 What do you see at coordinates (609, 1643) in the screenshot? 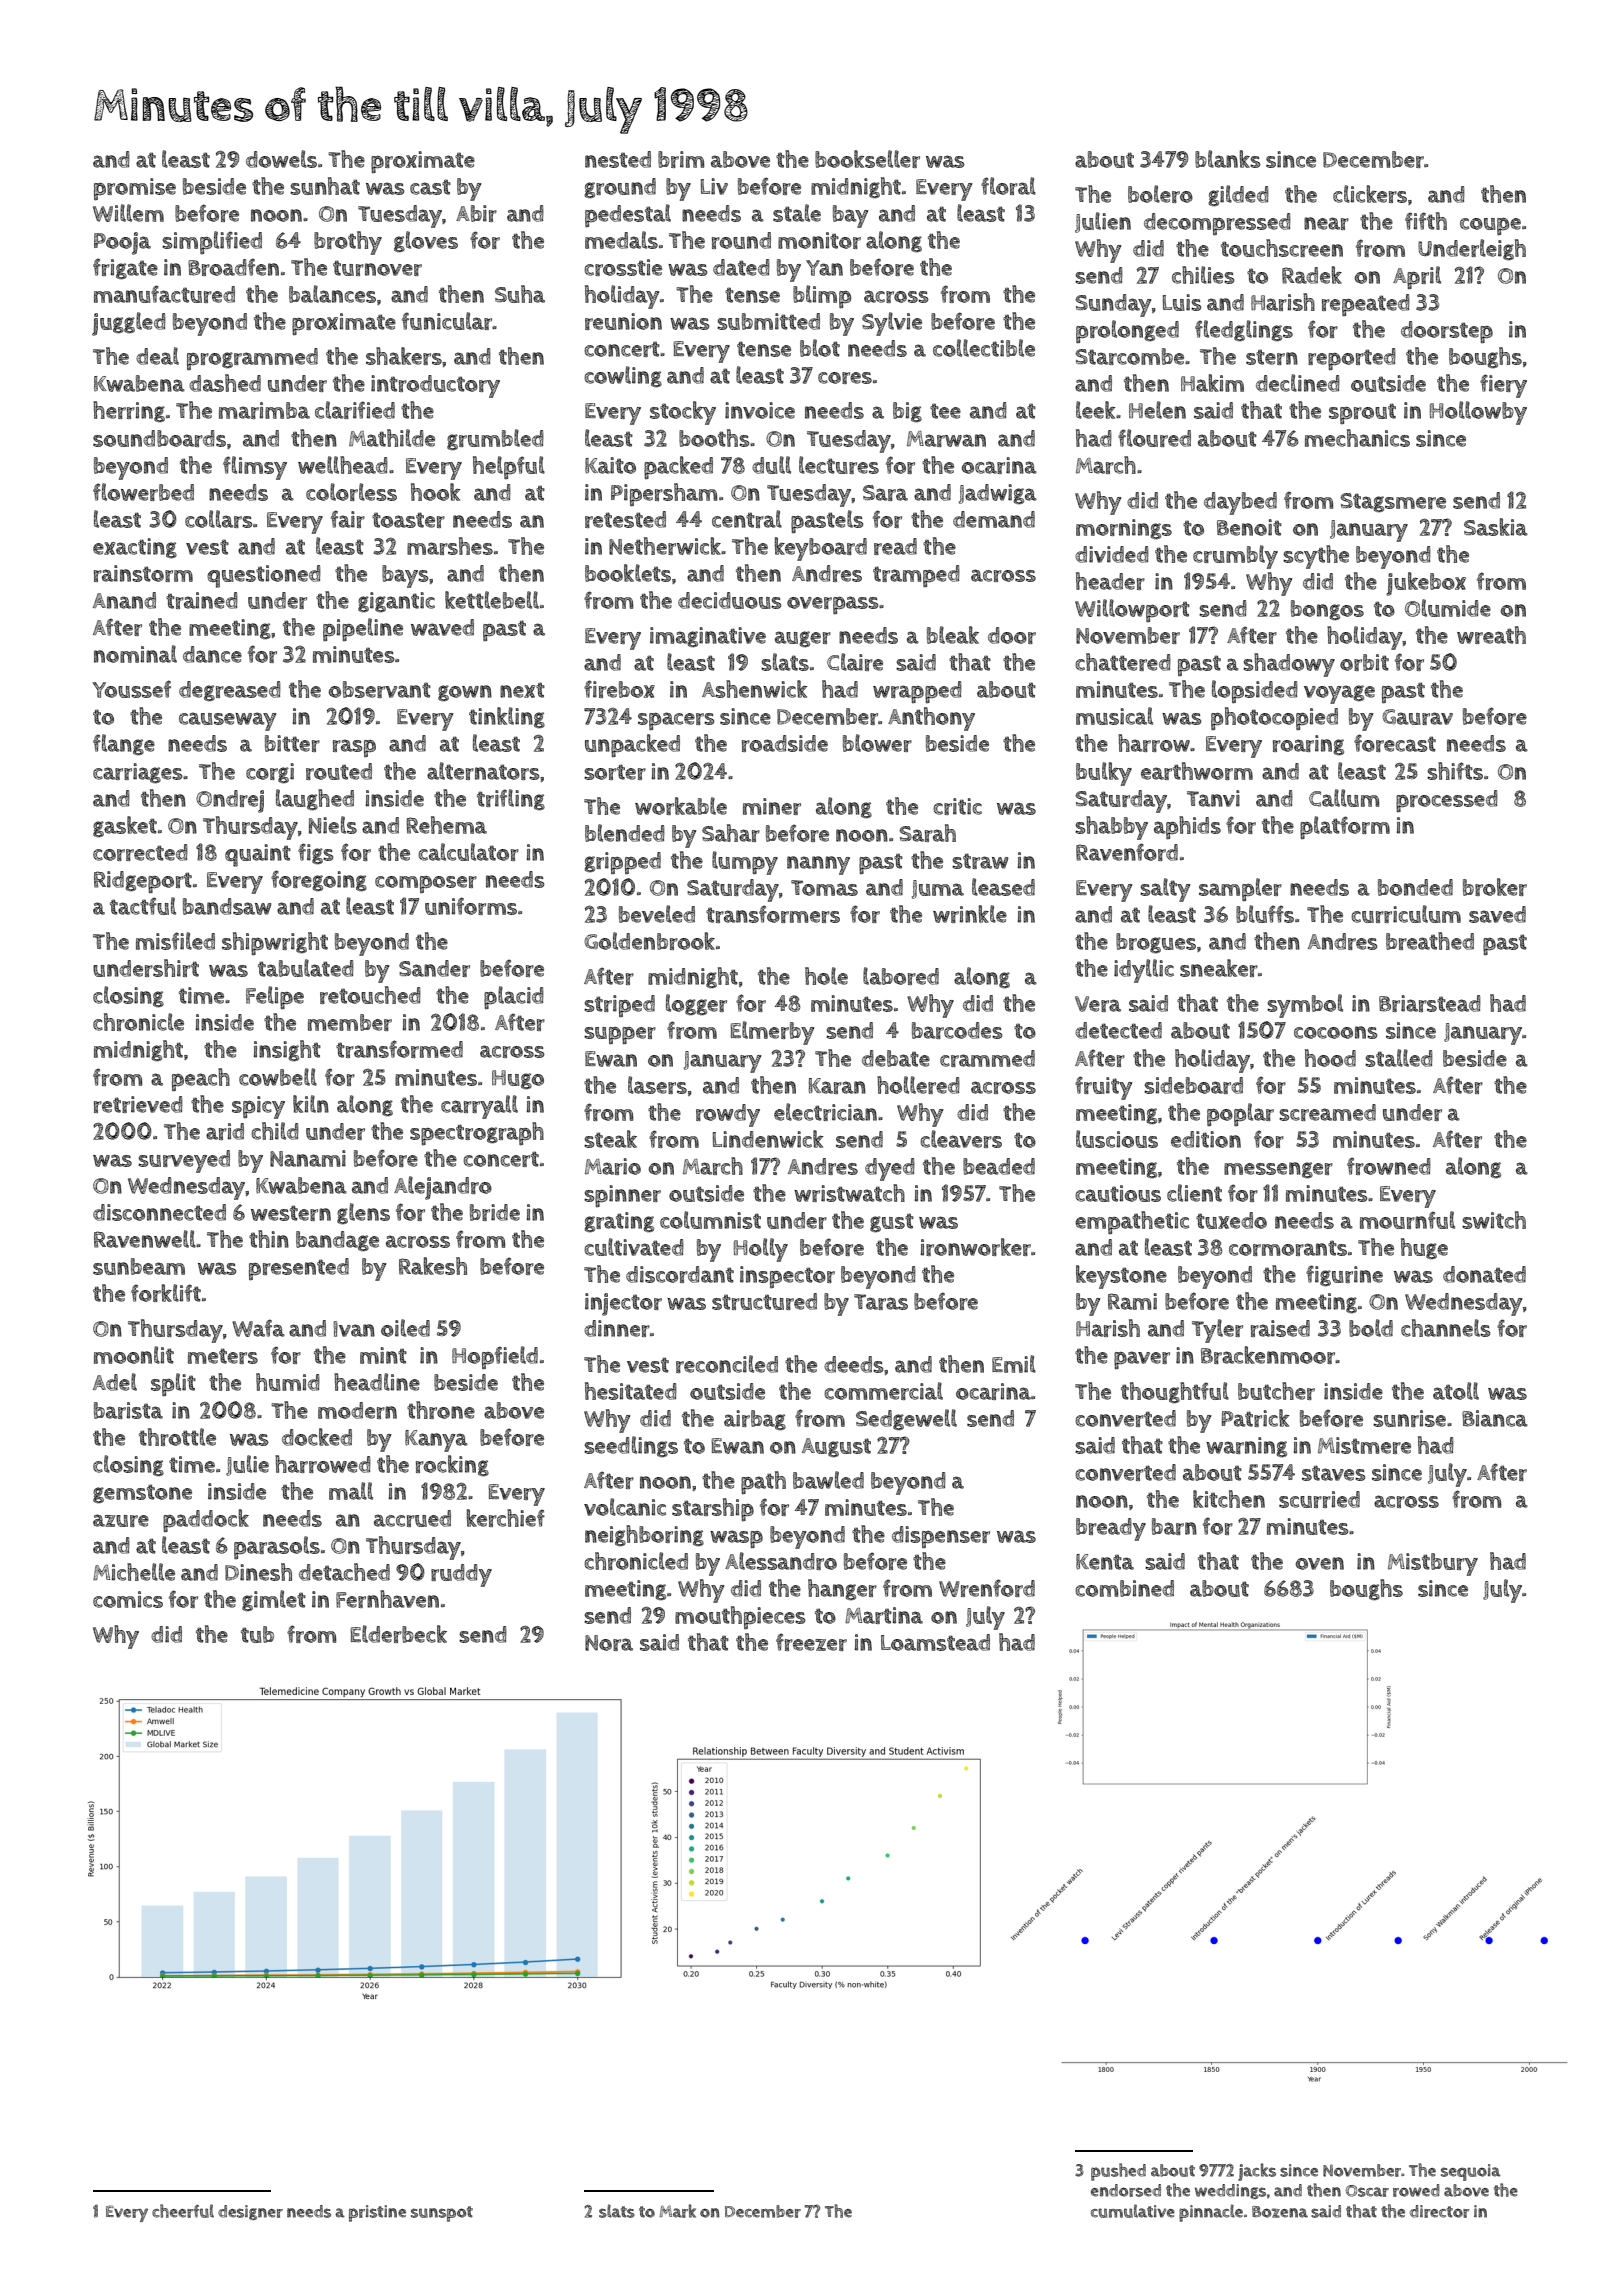
I see `Nora` at bounding box center [609, 1643].
